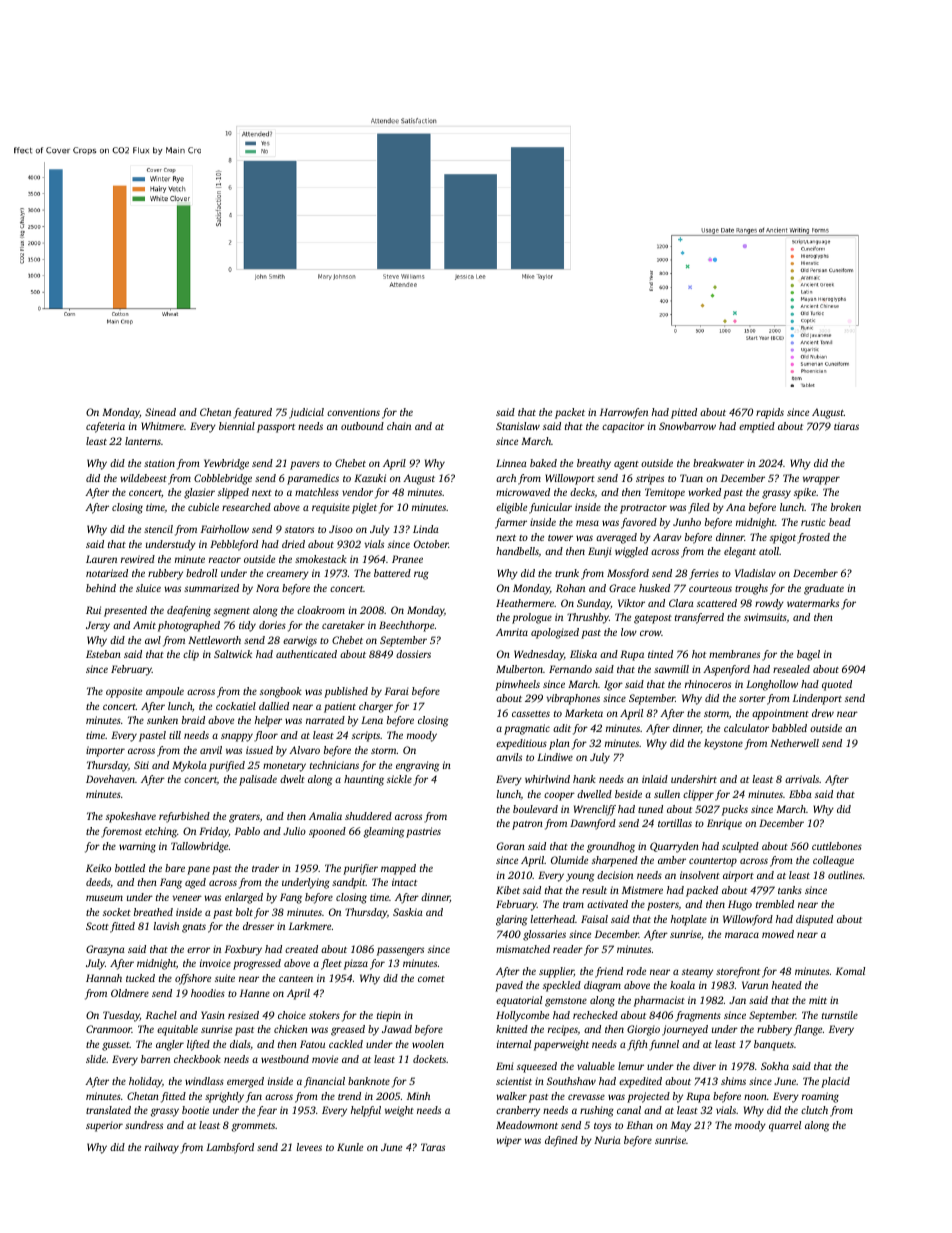  What do you see at coordinates (226, 464) in the page?
I see `Yewbridge` at bounding box center [226, 464].
